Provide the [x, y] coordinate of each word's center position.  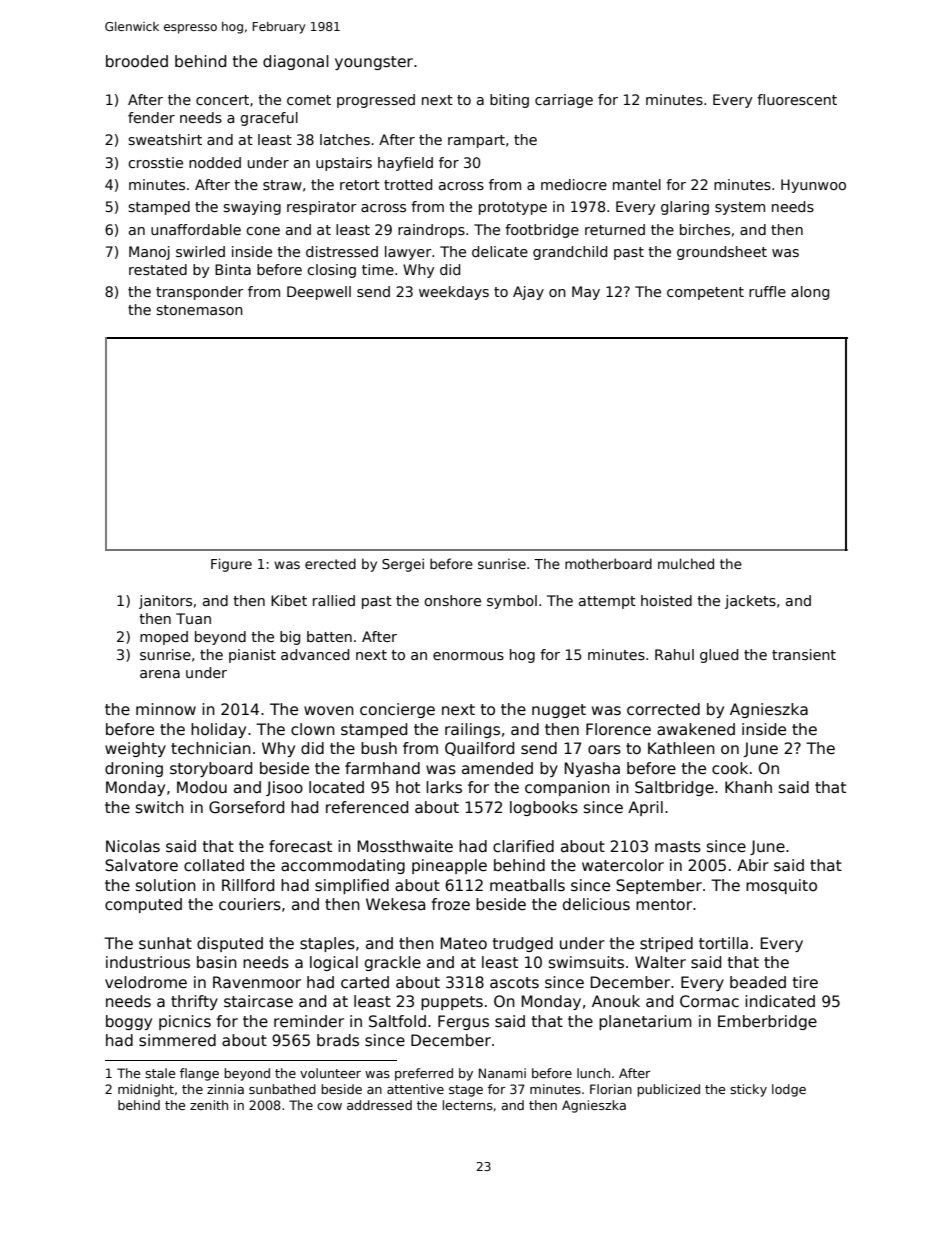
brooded [137, 61]
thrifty [194, 1002]
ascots [514, 982]
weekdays [454, 293]
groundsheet [722, 253]
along [810, 293]
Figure [231, 565]
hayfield [405, 164]
